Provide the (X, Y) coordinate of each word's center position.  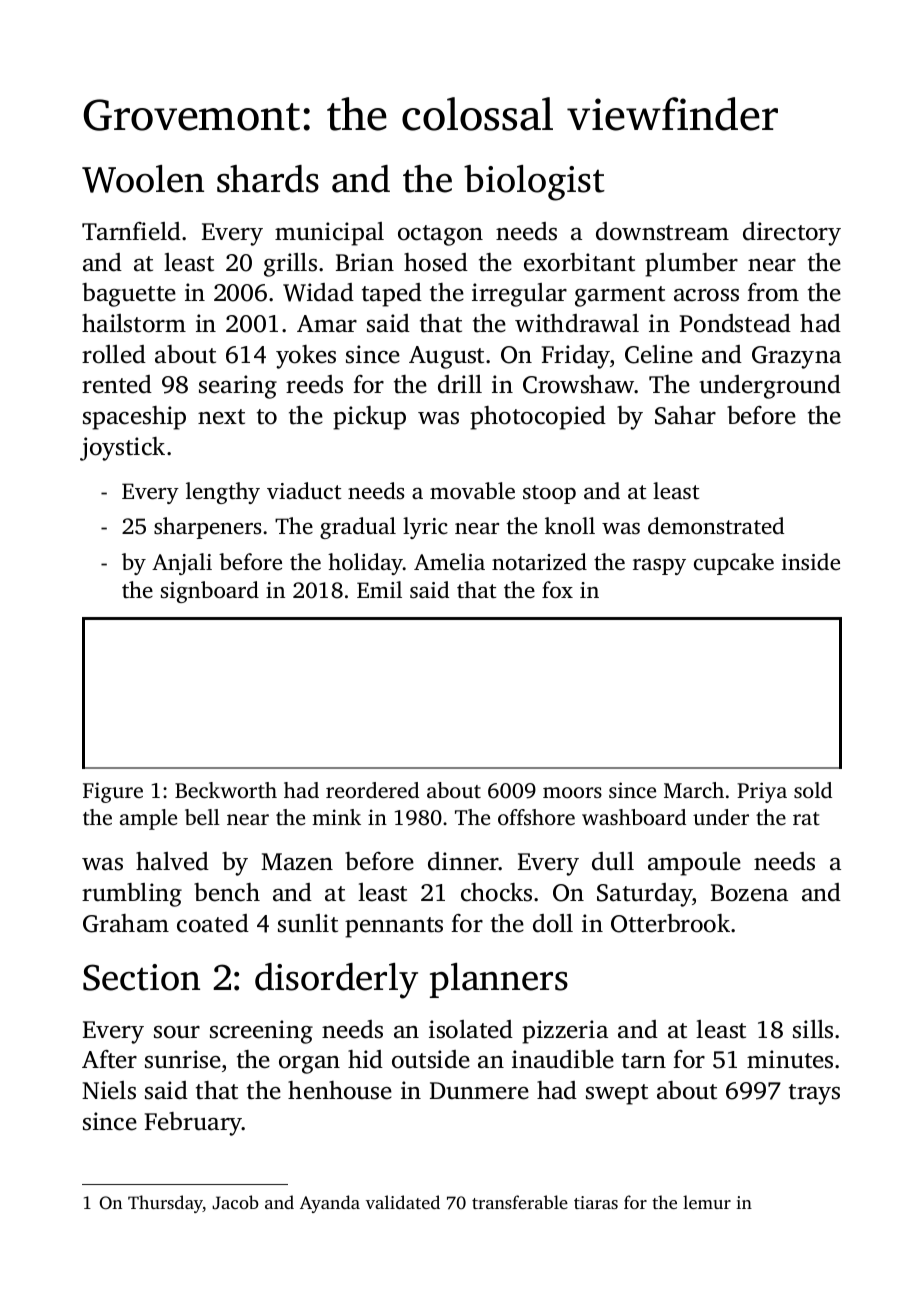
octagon (440, 235)
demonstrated (716, 526)
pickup (369, 418)
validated (403, 1202)
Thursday (165, 1204)
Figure (113, 792)
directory (792, 234)
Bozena (749, 893)
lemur (707, 1202)
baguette (129, 295)
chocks (496, 892)
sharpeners (207, 528)
